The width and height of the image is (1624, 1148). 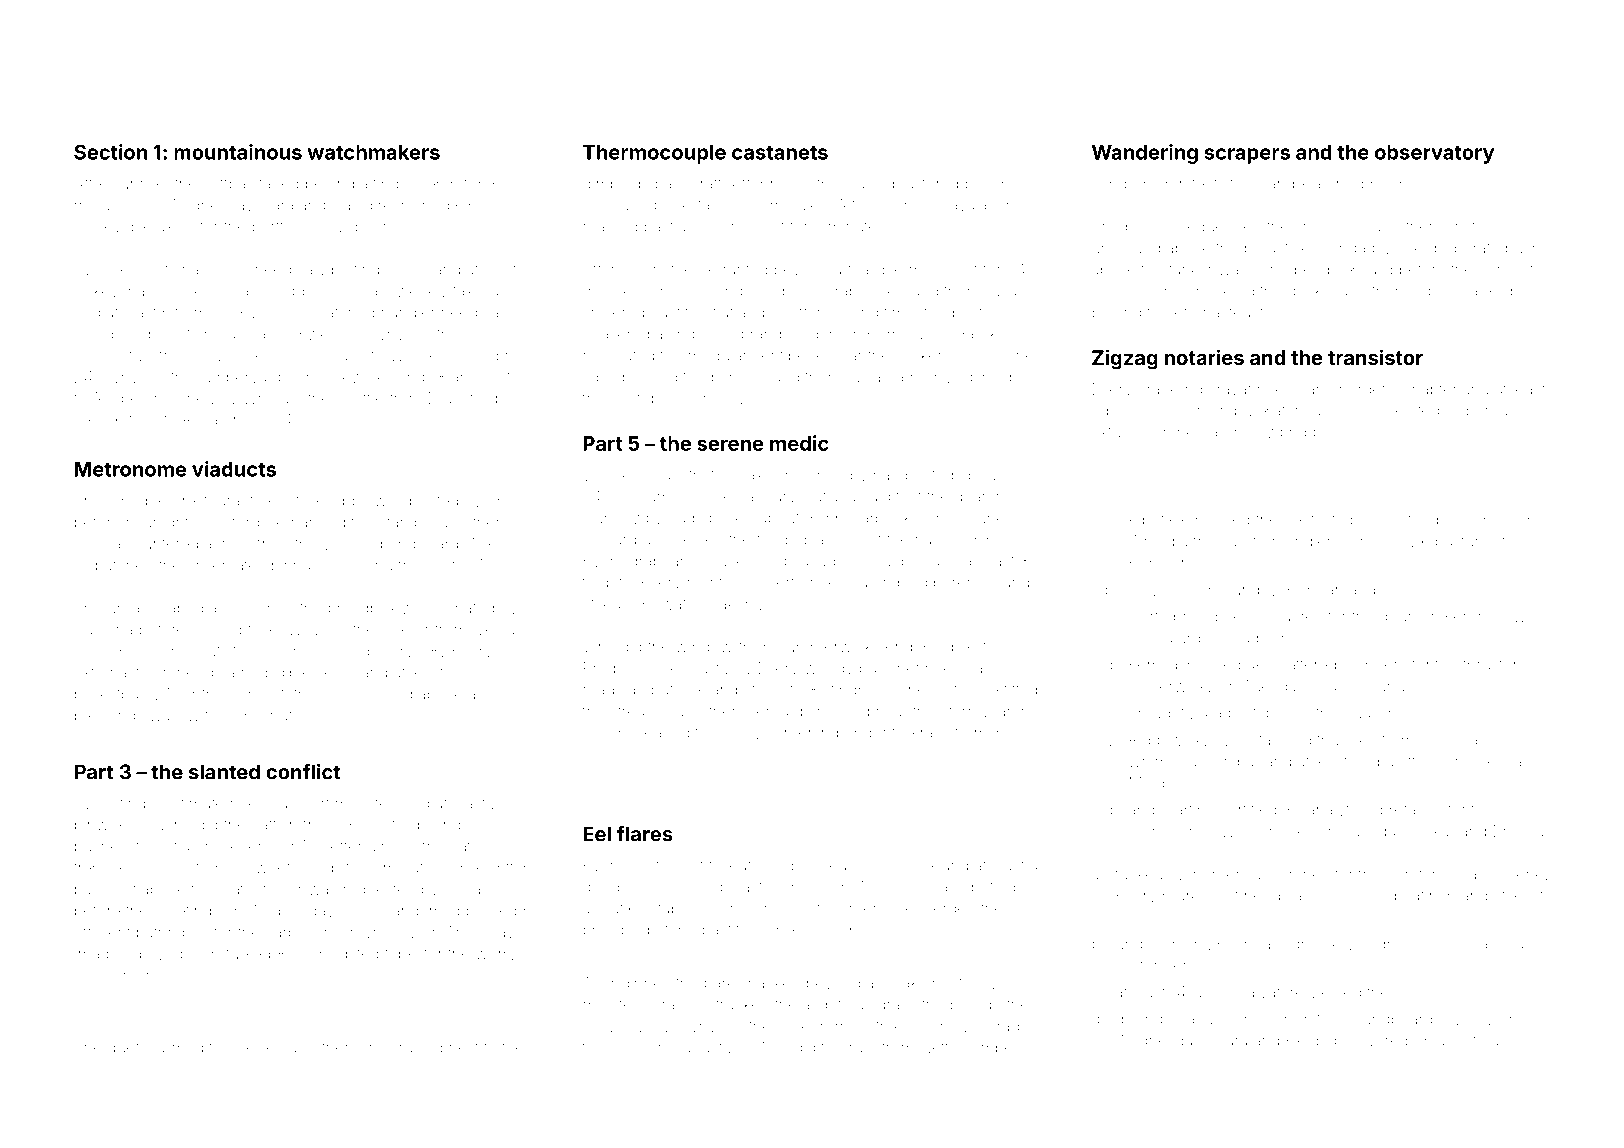 What do you see at coordinates (139, 184) in the image?
I see `sunrise` at bounding box center [139, 184].
